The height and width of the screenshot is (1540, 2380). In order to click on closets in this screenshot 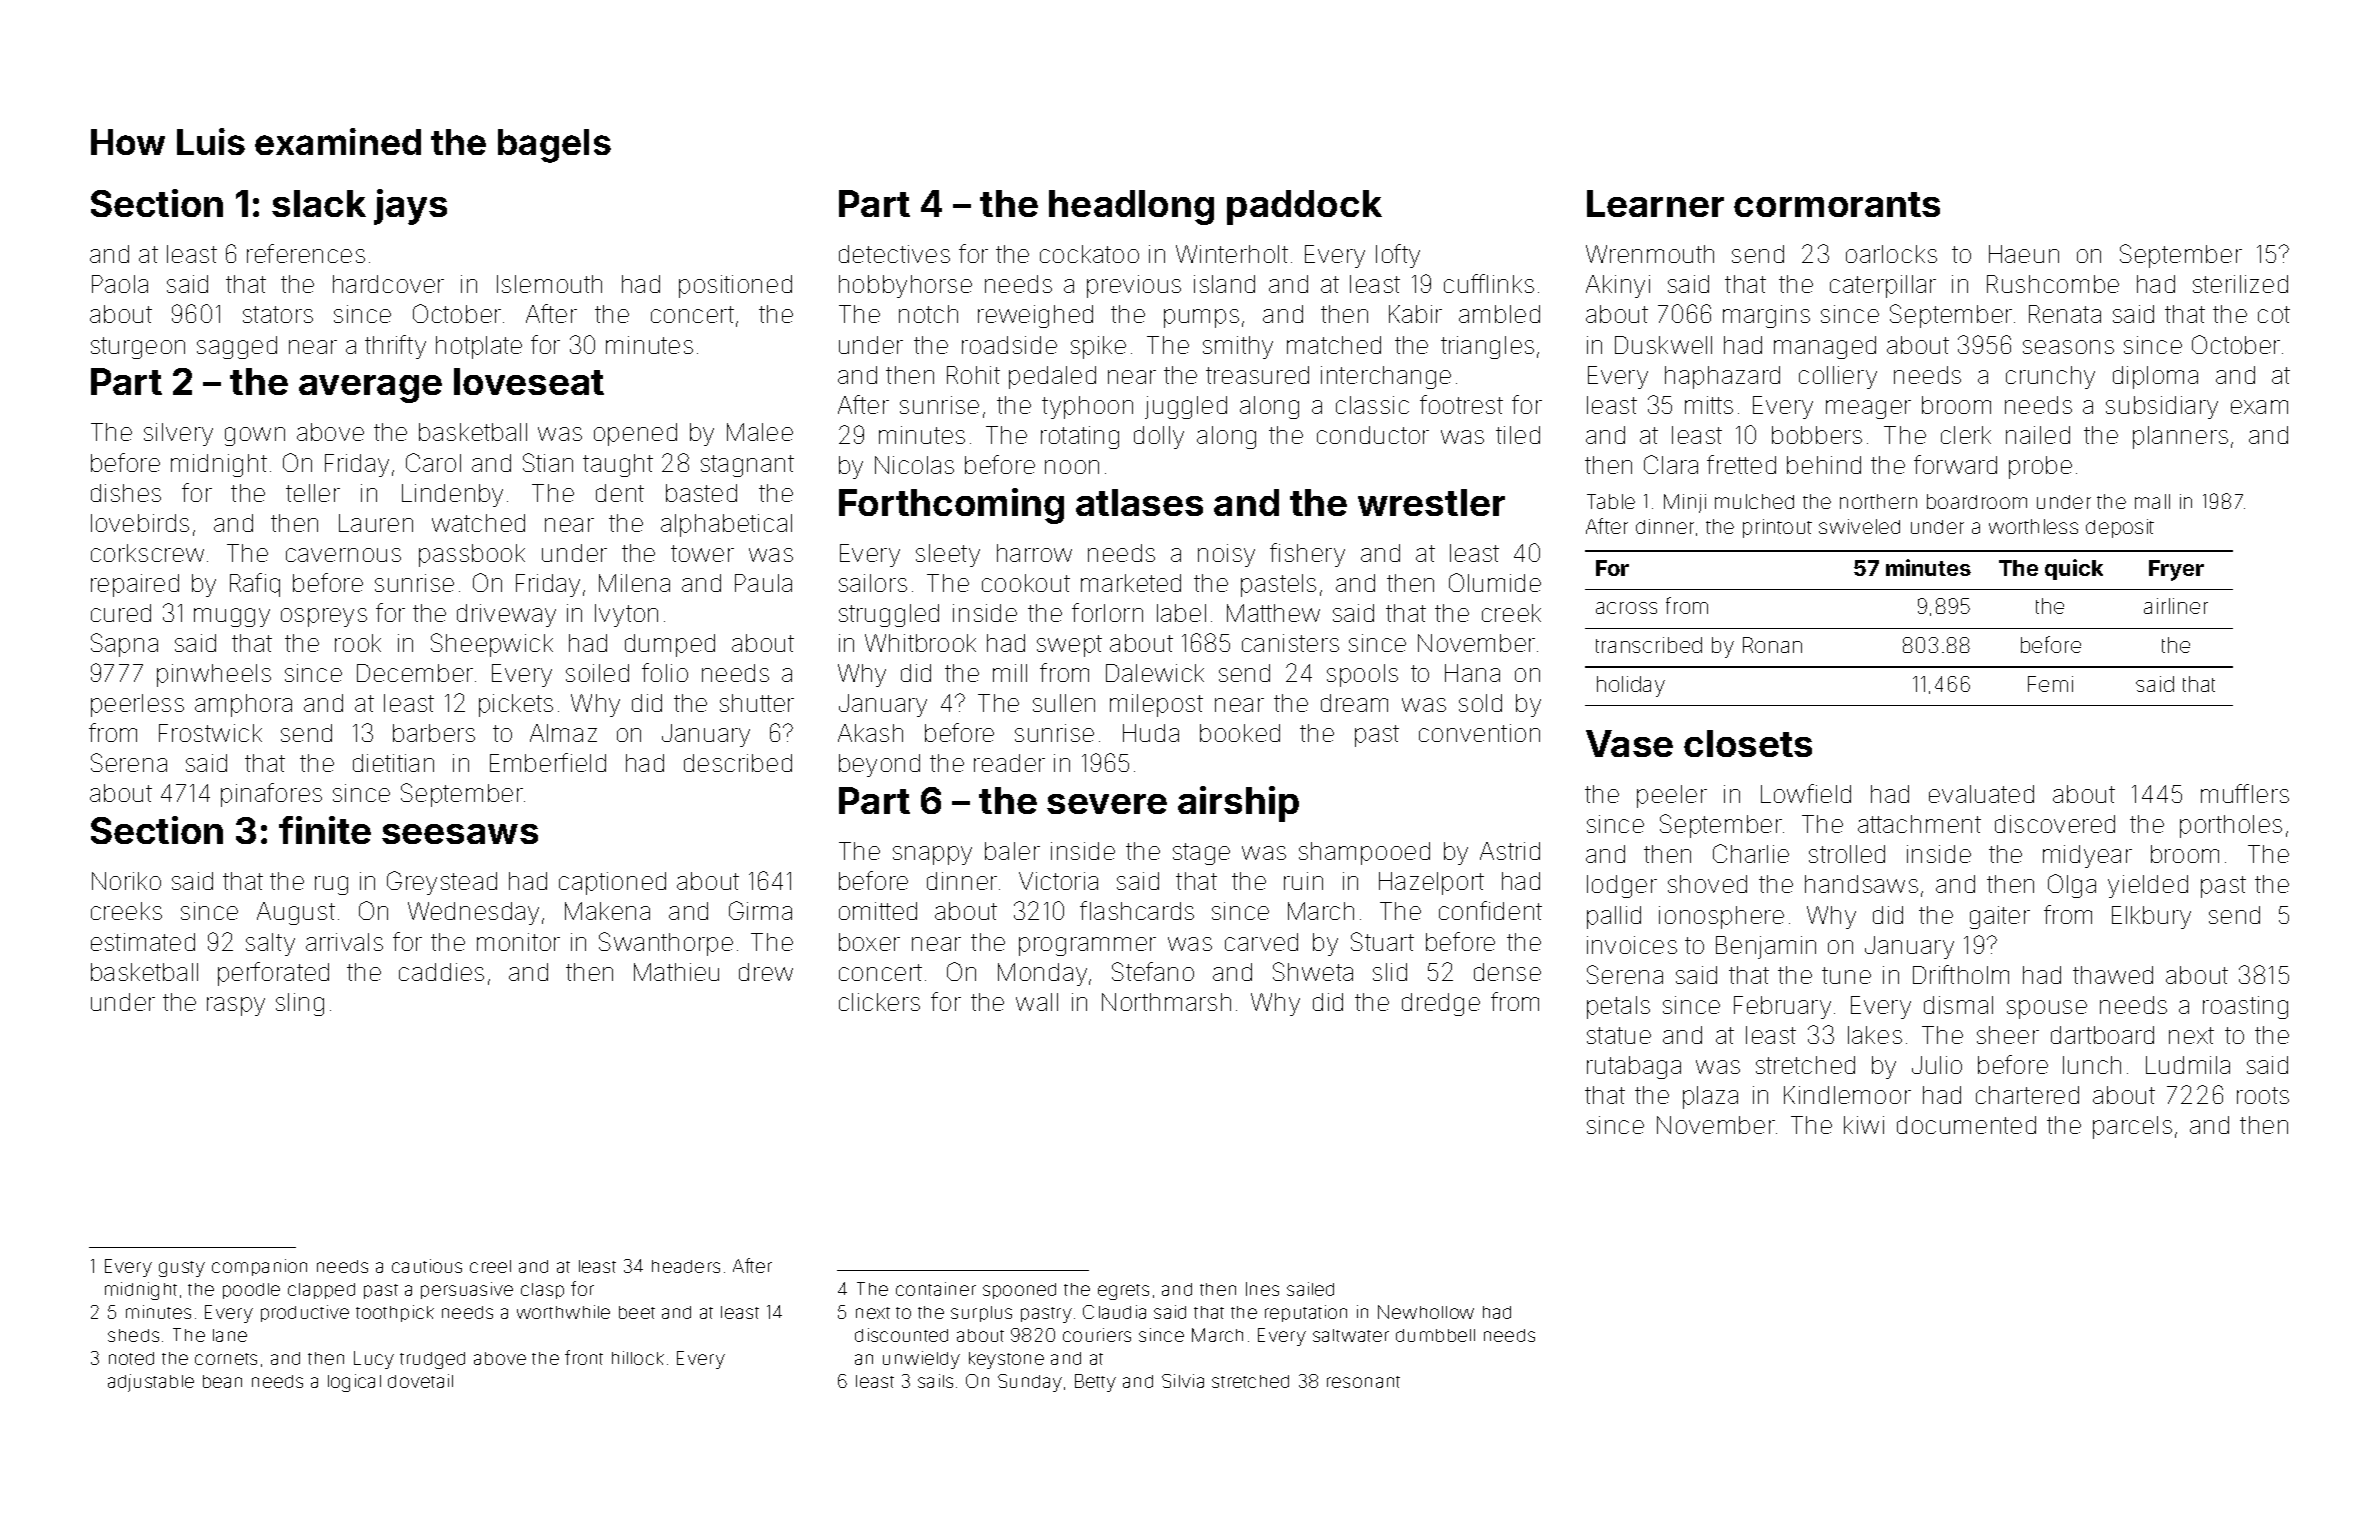, I will do `click(1748, 743)`.
